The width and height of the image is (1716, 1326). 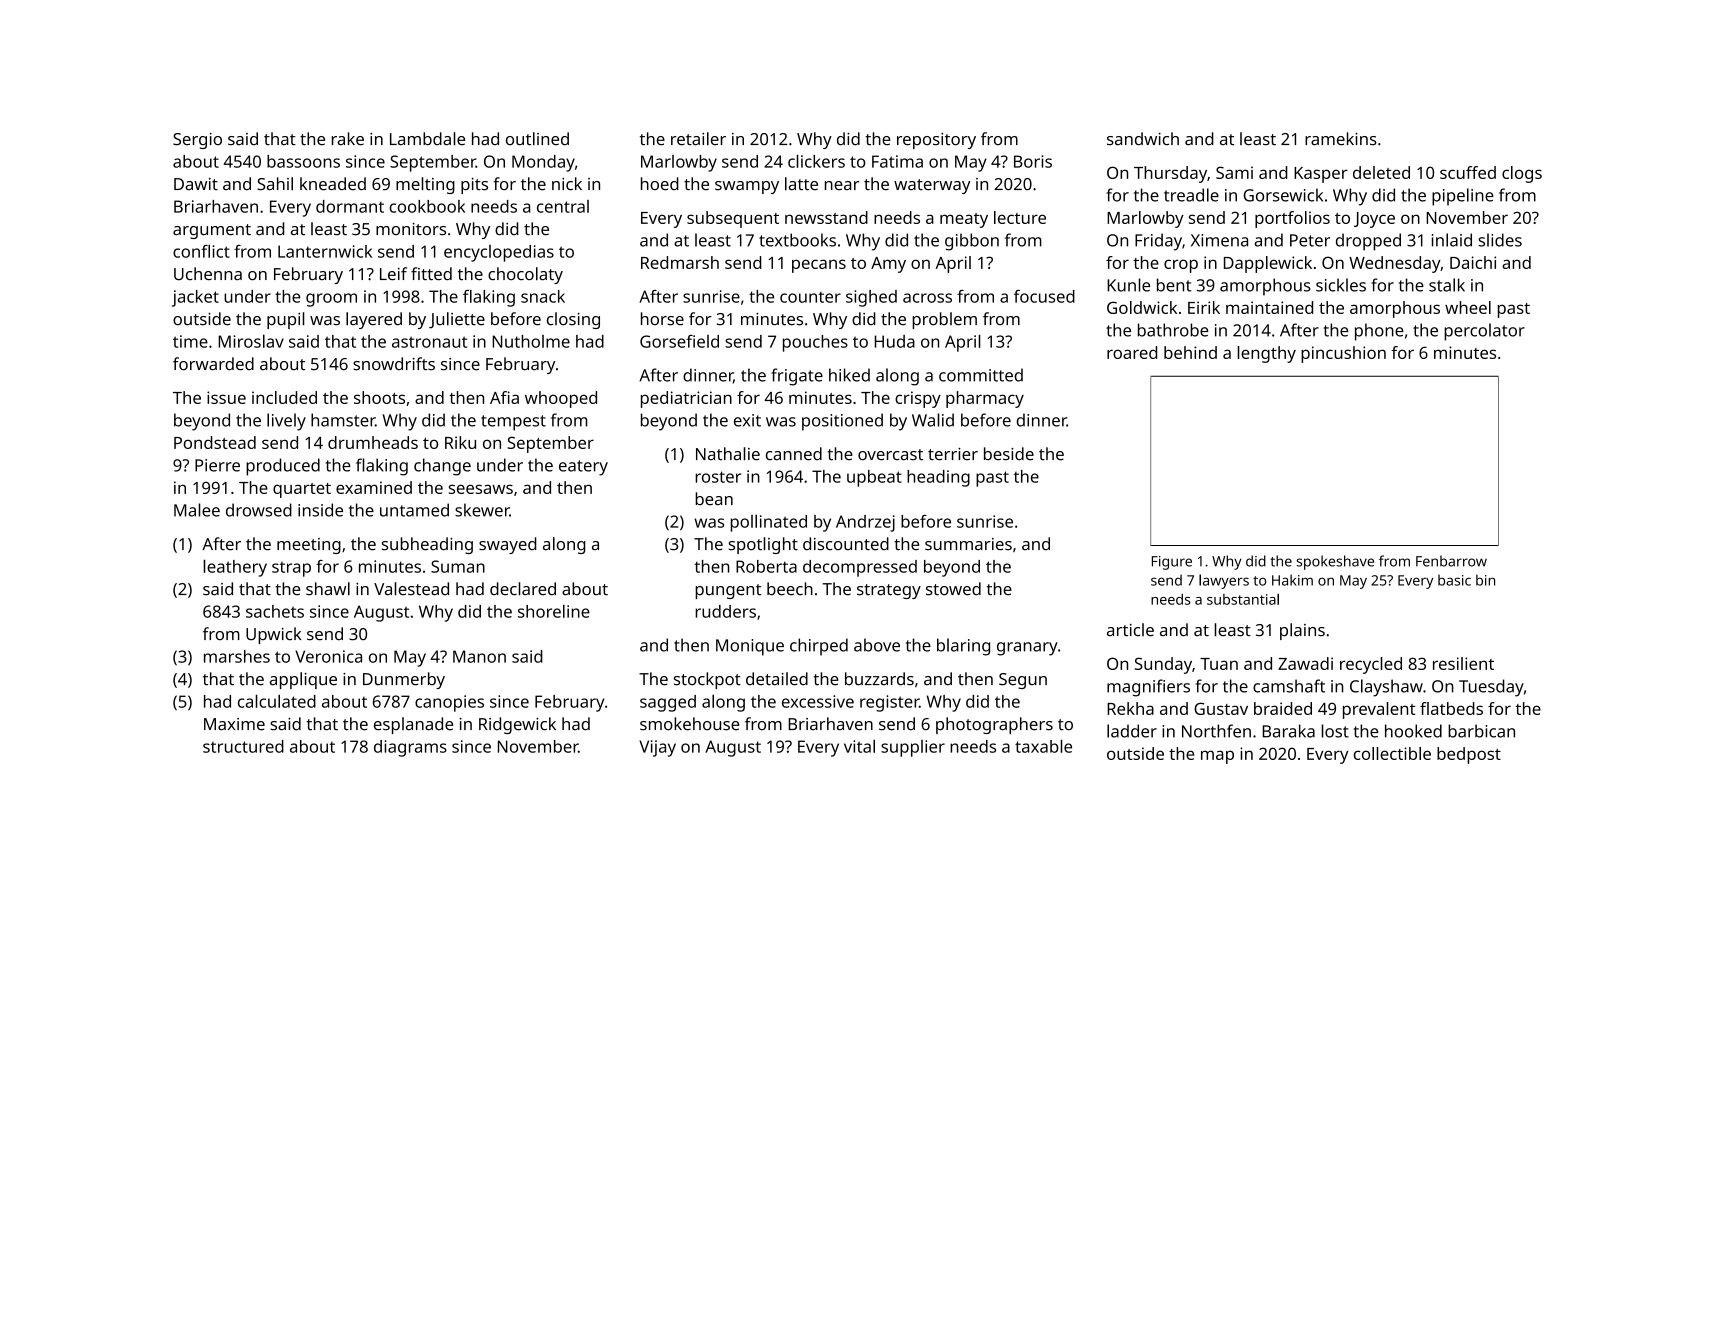 I want to click on dormant, so click(x=350, y=206).
